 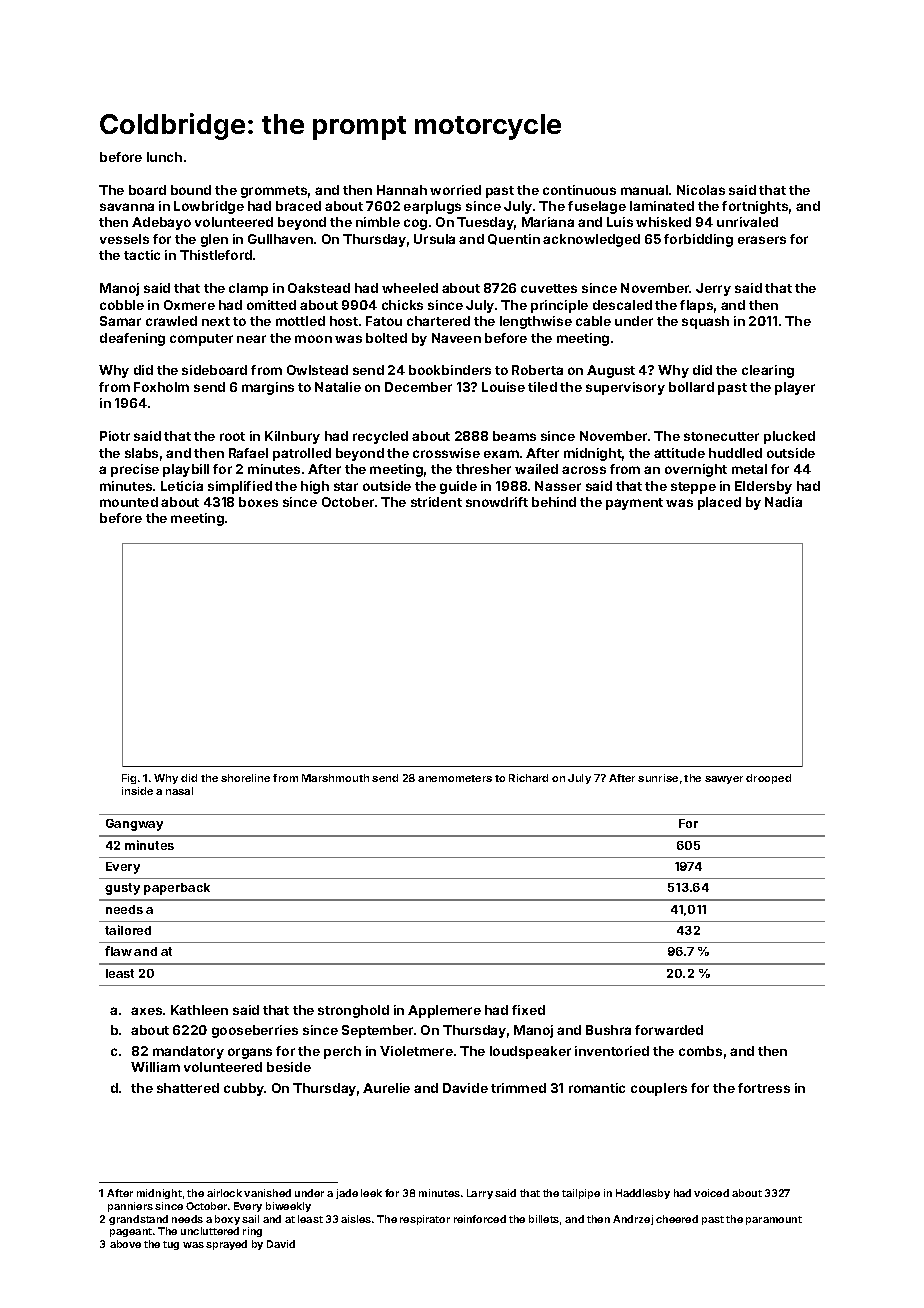 What do you see at coordinates (146, 1011) in the screenshot?
I see `axes` at bounding box center [146, 1011].
